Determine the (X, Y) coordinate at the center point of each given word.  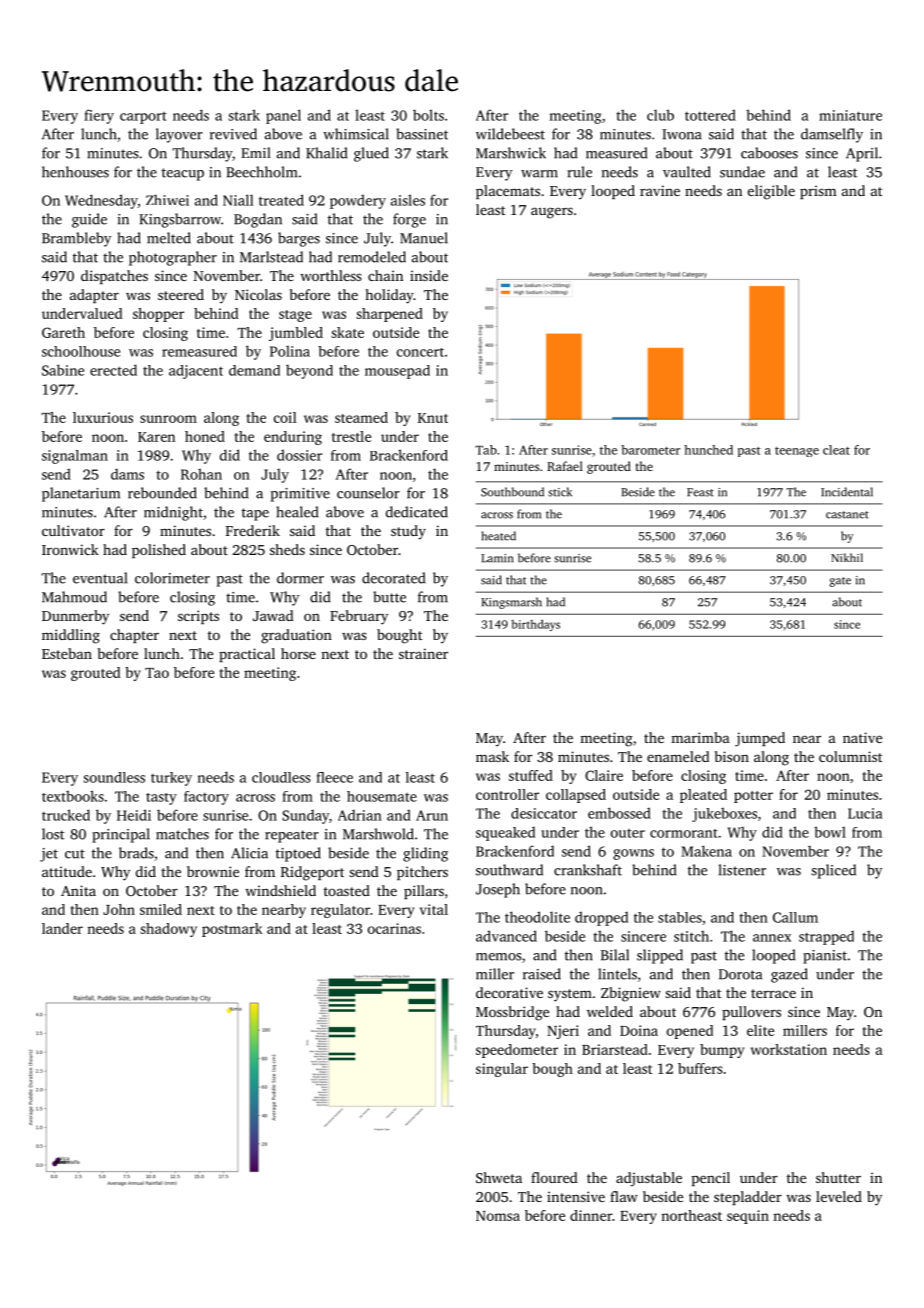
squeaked (505, 833)
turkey (171, 779)
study (408, 532)
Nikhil (847, 557)
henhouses (75, 172)
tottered (710, 115)
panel (283, 116)
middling (71, 636)
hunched (708, 450)
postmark (232, 930)
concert (420, 352)
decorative (509, 992)
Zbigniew (631, 994)
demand (254, 370)
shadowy (168, 930)
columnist (850, 756)
